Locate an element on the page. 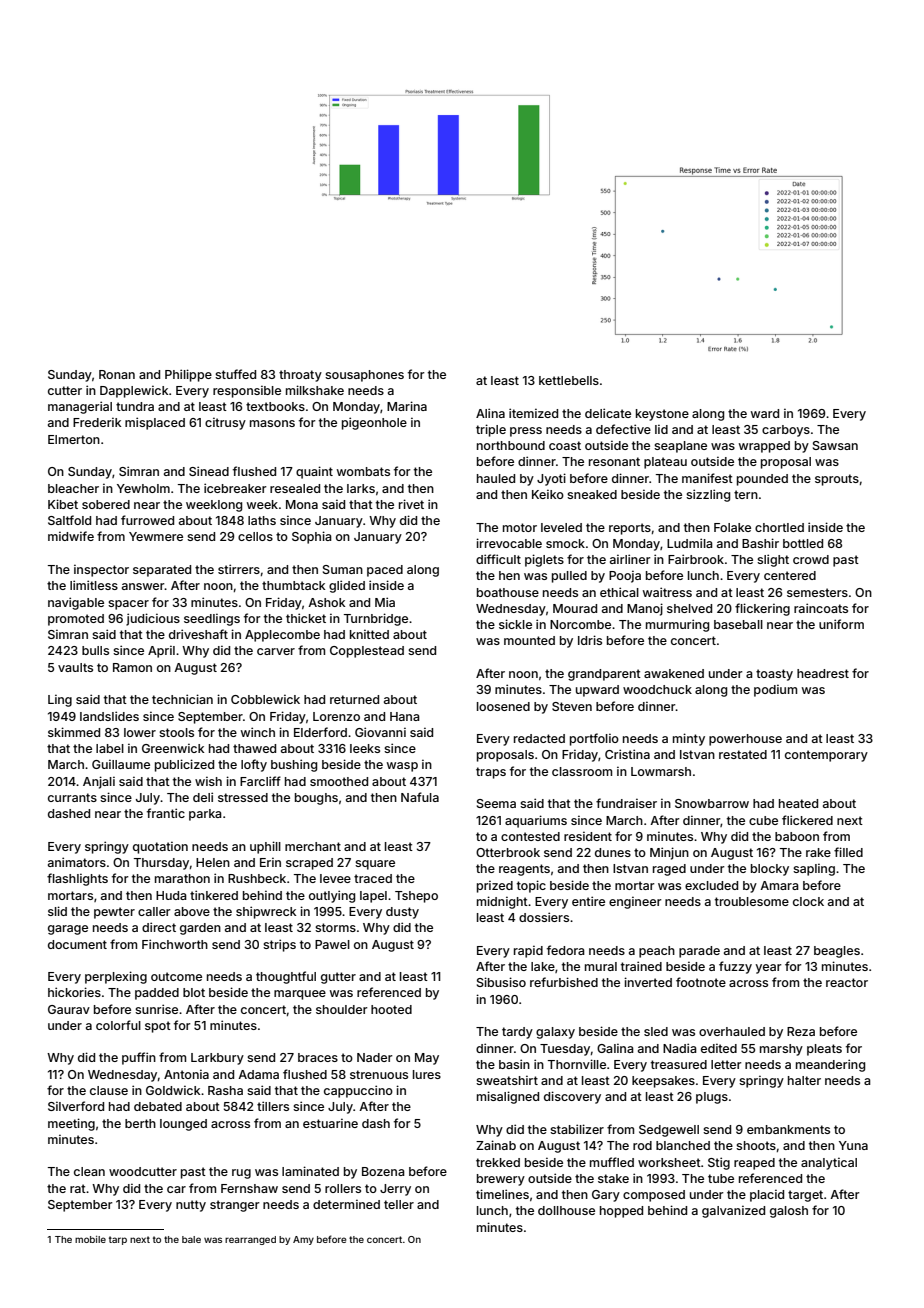 This page has height=1308, width=924. Fairbrook is located at coordinates (696, 559).
